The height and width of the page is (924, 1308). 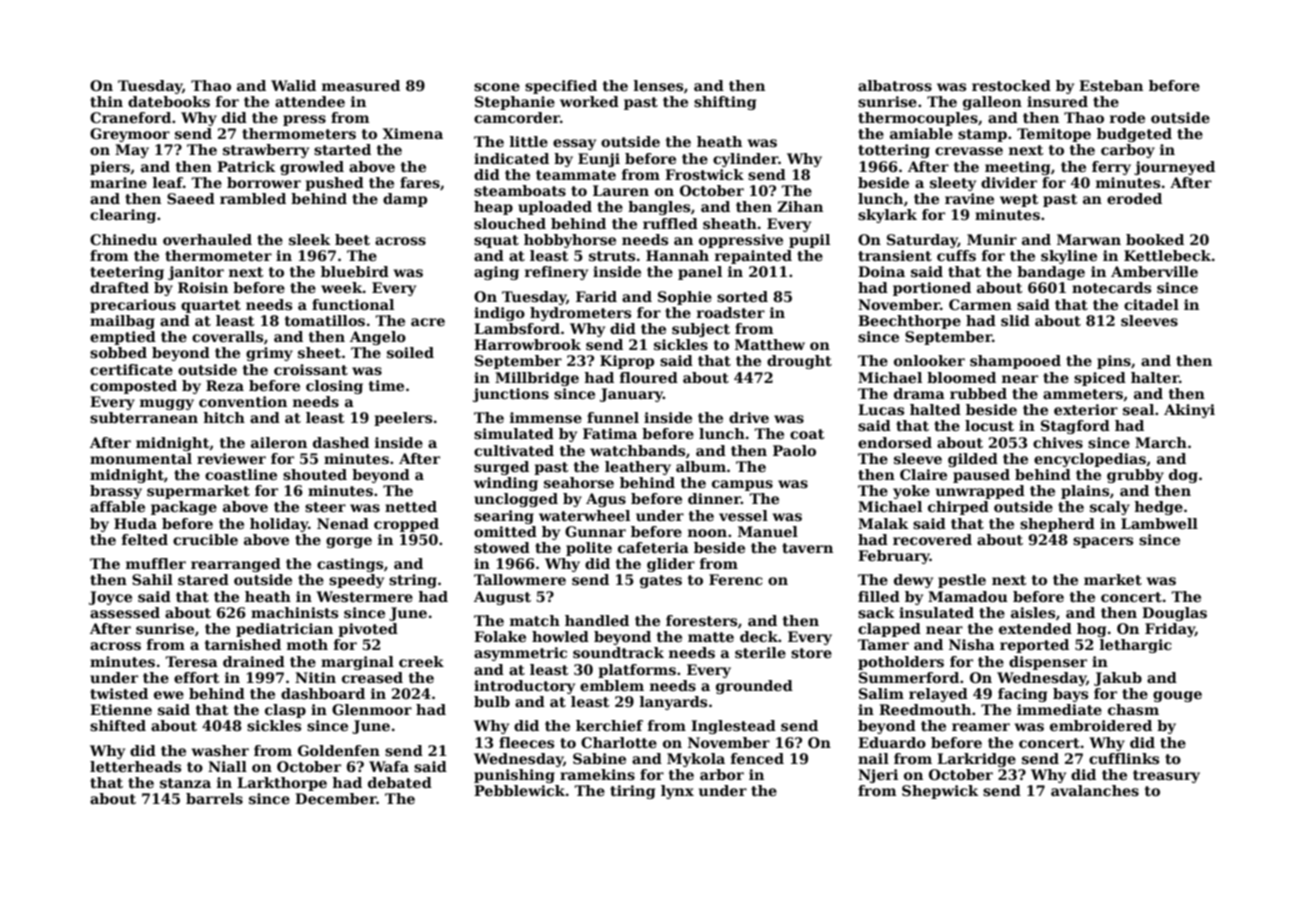 I want to click on Esteban, so click(x=1111, y=85).
